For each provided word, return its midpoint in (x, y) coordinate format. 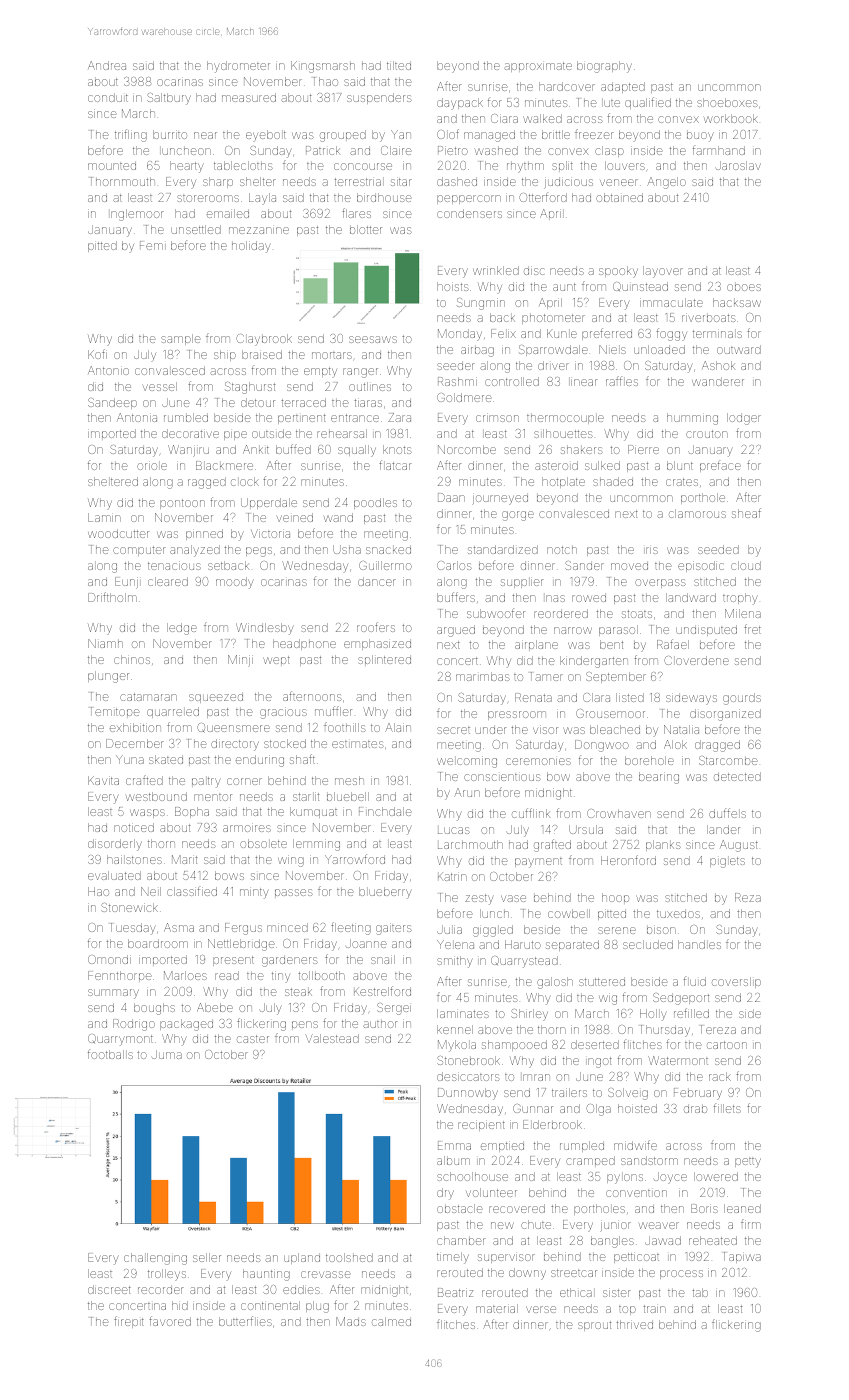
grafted (552, 845)
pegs (259, 552)
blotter (366, 229)
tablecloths (243, 165)
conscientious (502, 777)
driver (553, 365)
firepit (129, 1322)
